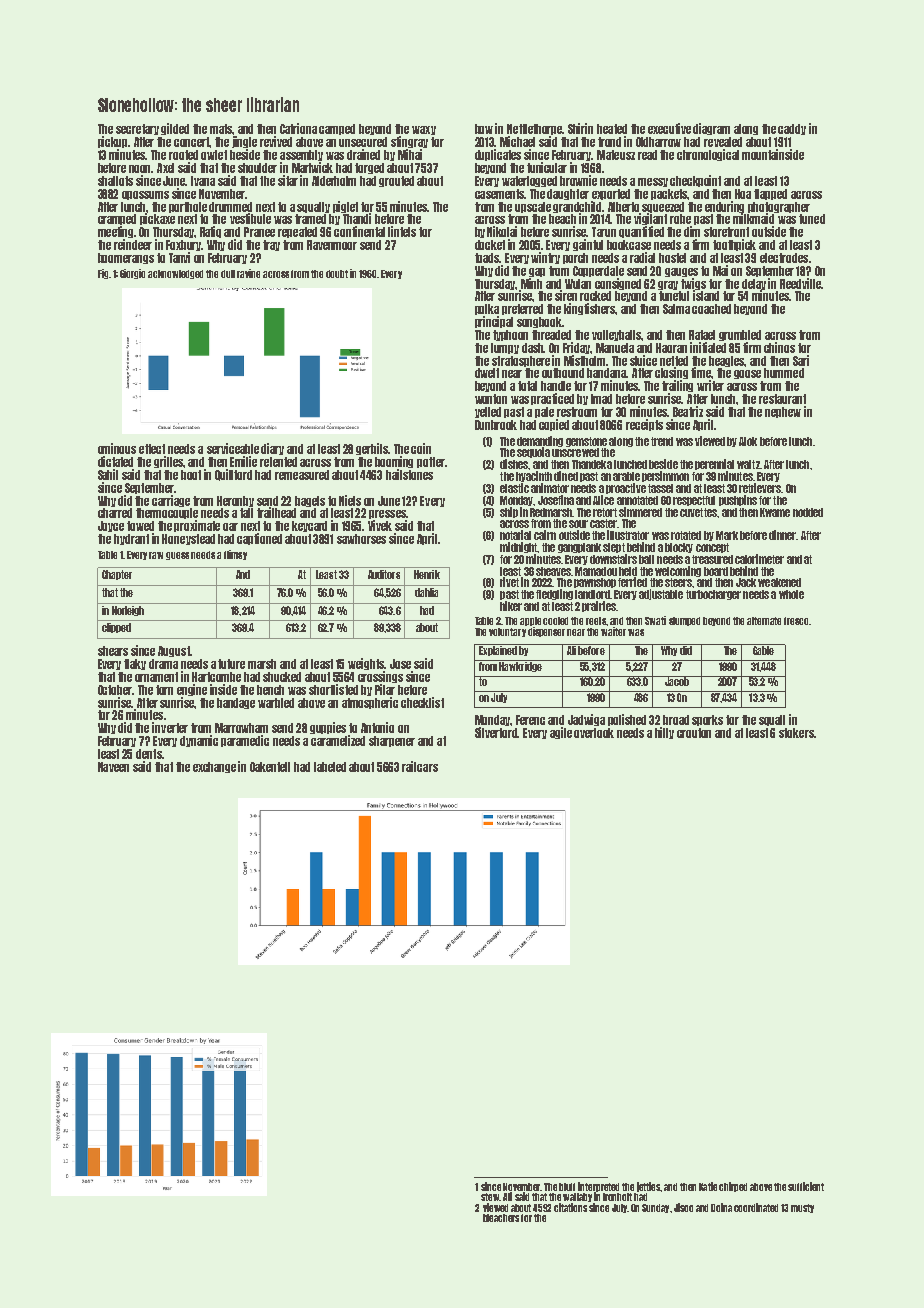  Describe the element at coordinates (567, 1187) in the screenshot. I see `bluff` at that location.
